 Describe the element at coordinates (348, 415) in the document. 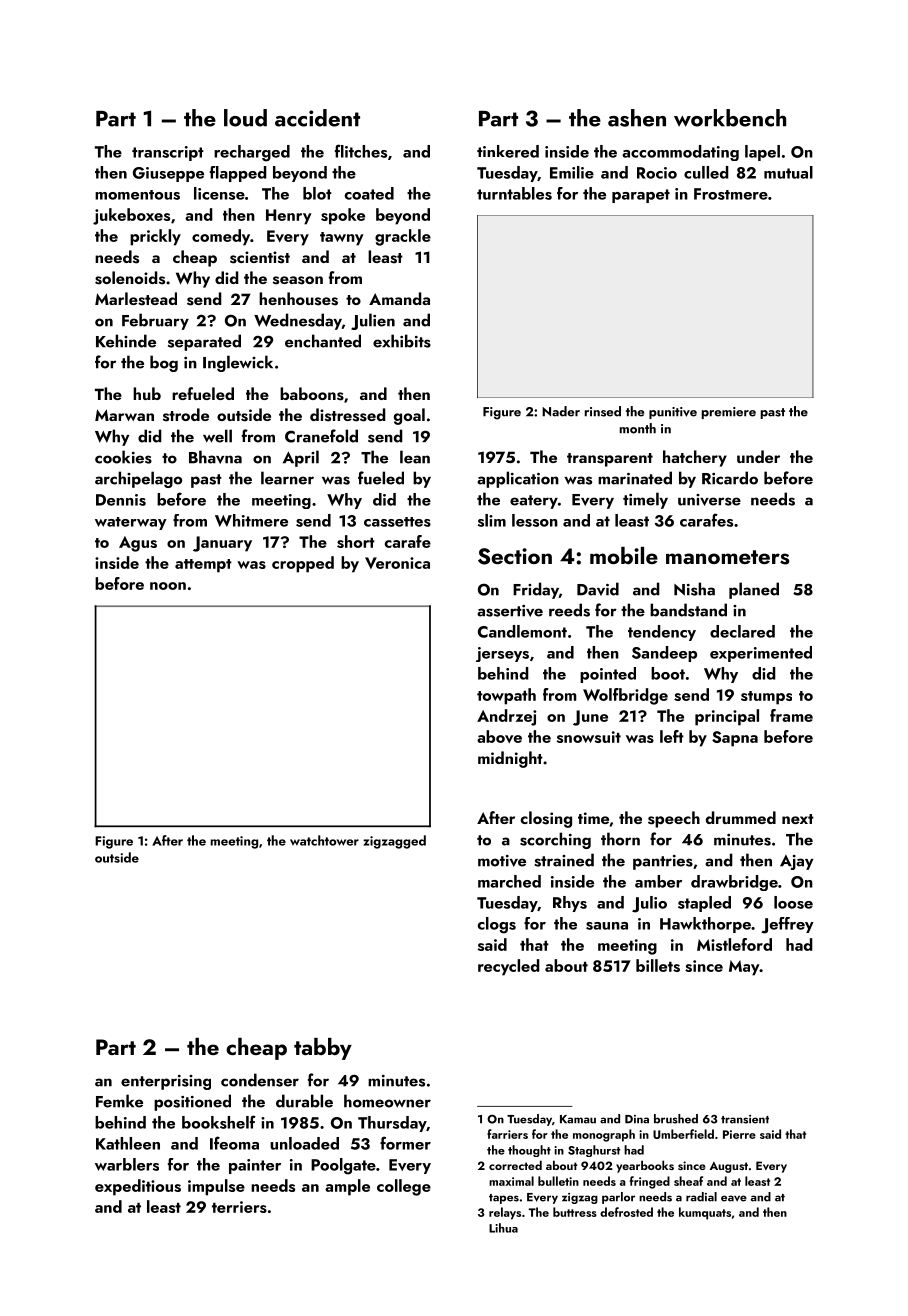

I see `distressed` at that location.
